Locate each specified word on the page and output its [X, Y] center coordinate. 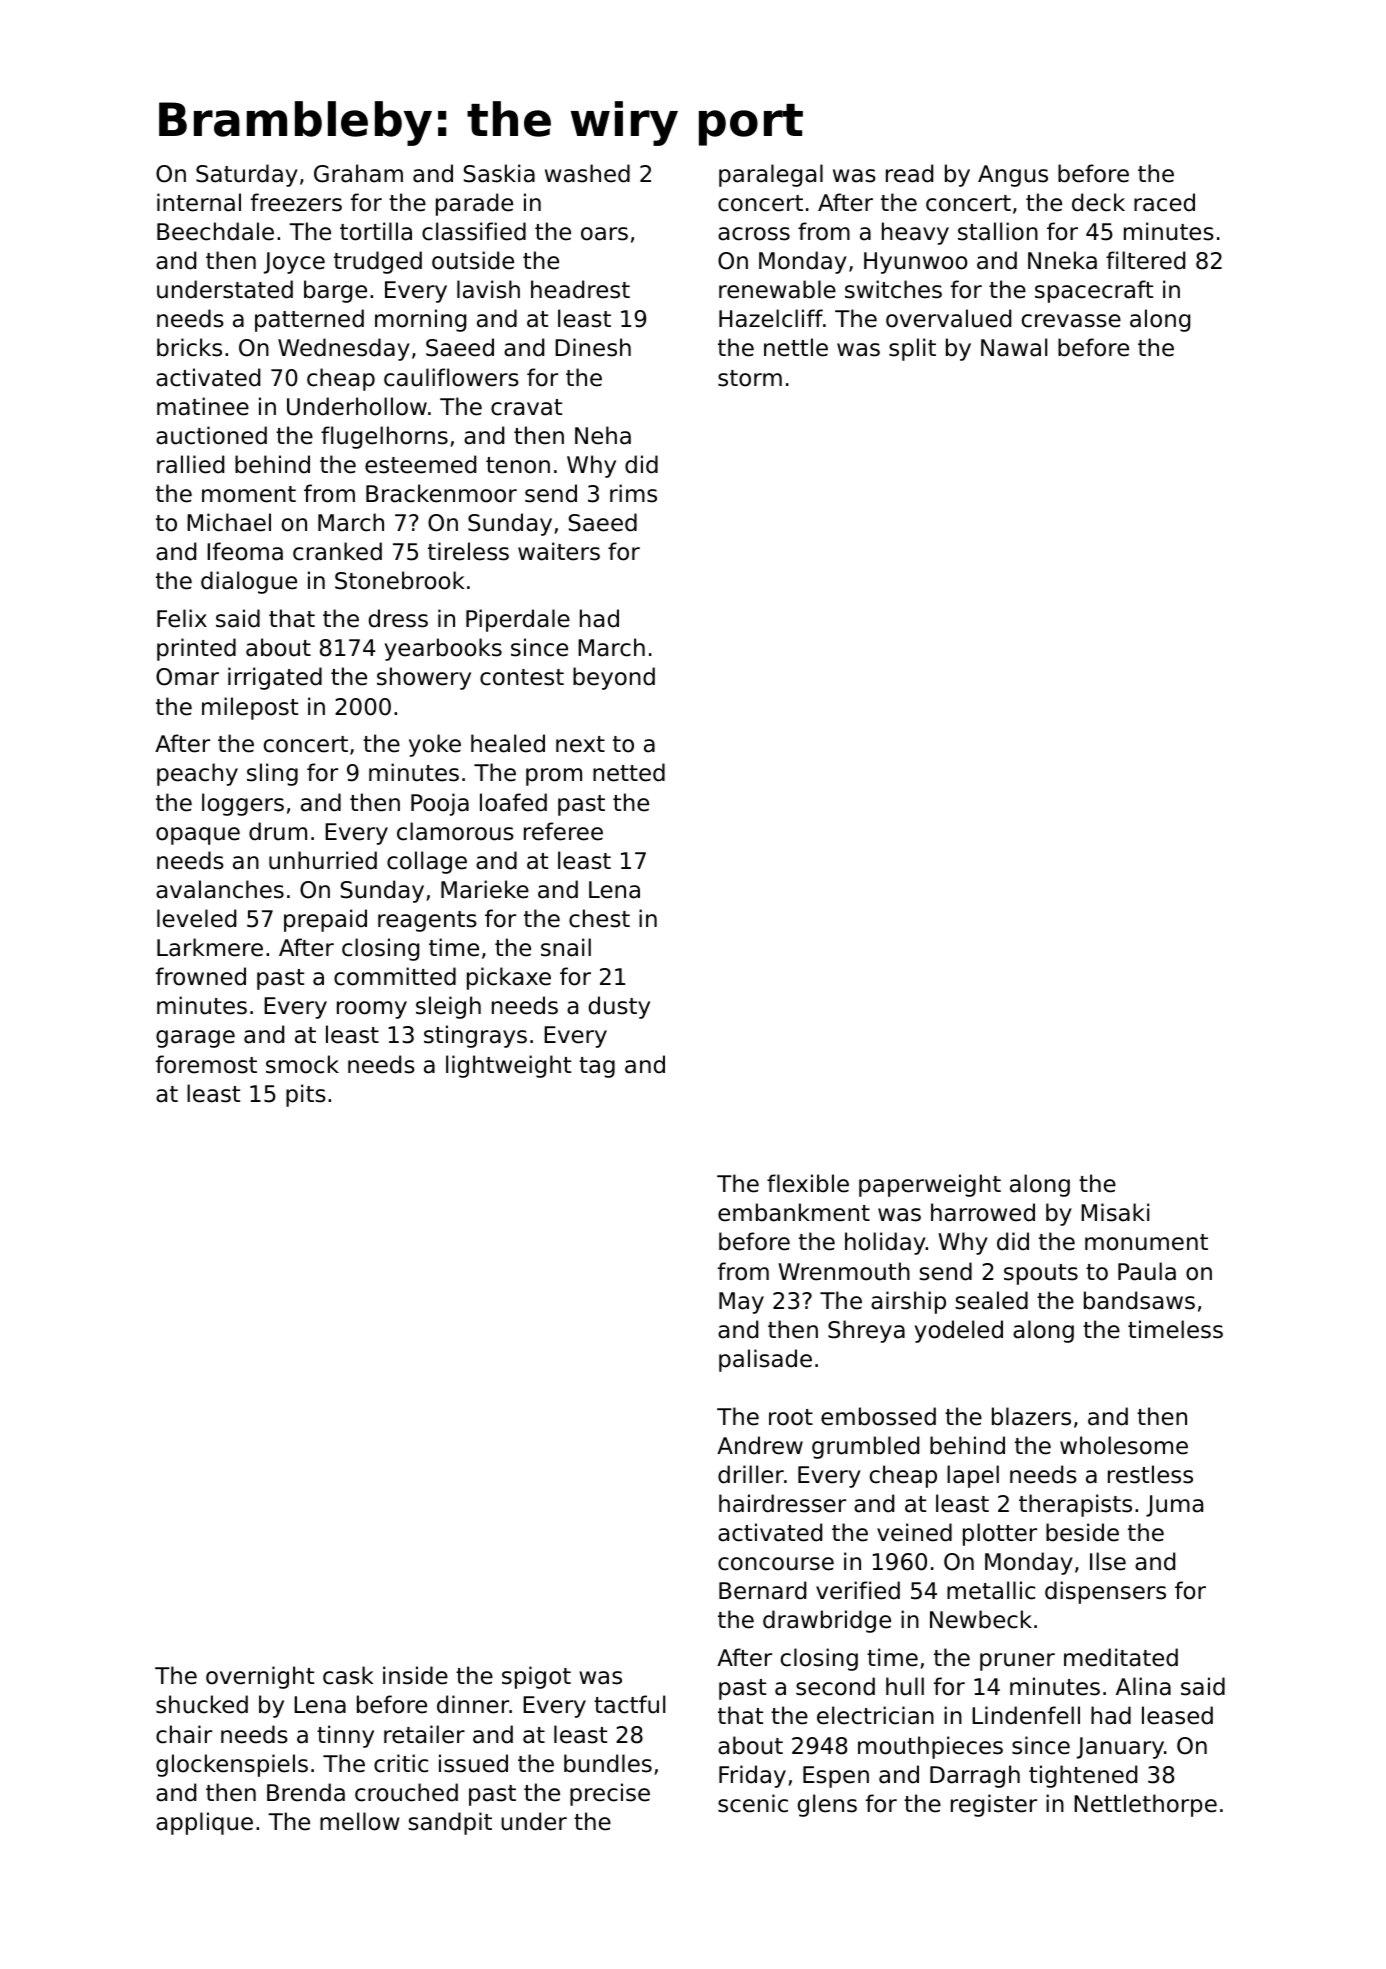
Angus [1013, 176]
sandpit [450, 1823]
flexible [808, 1183]
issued [473, 1763]
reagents [427, 921]
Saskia [499, 173]
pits [306, 1095]
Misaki [1115, 1212]
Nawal [1014, 347]
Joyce [294, 263]
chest [599, 918]
